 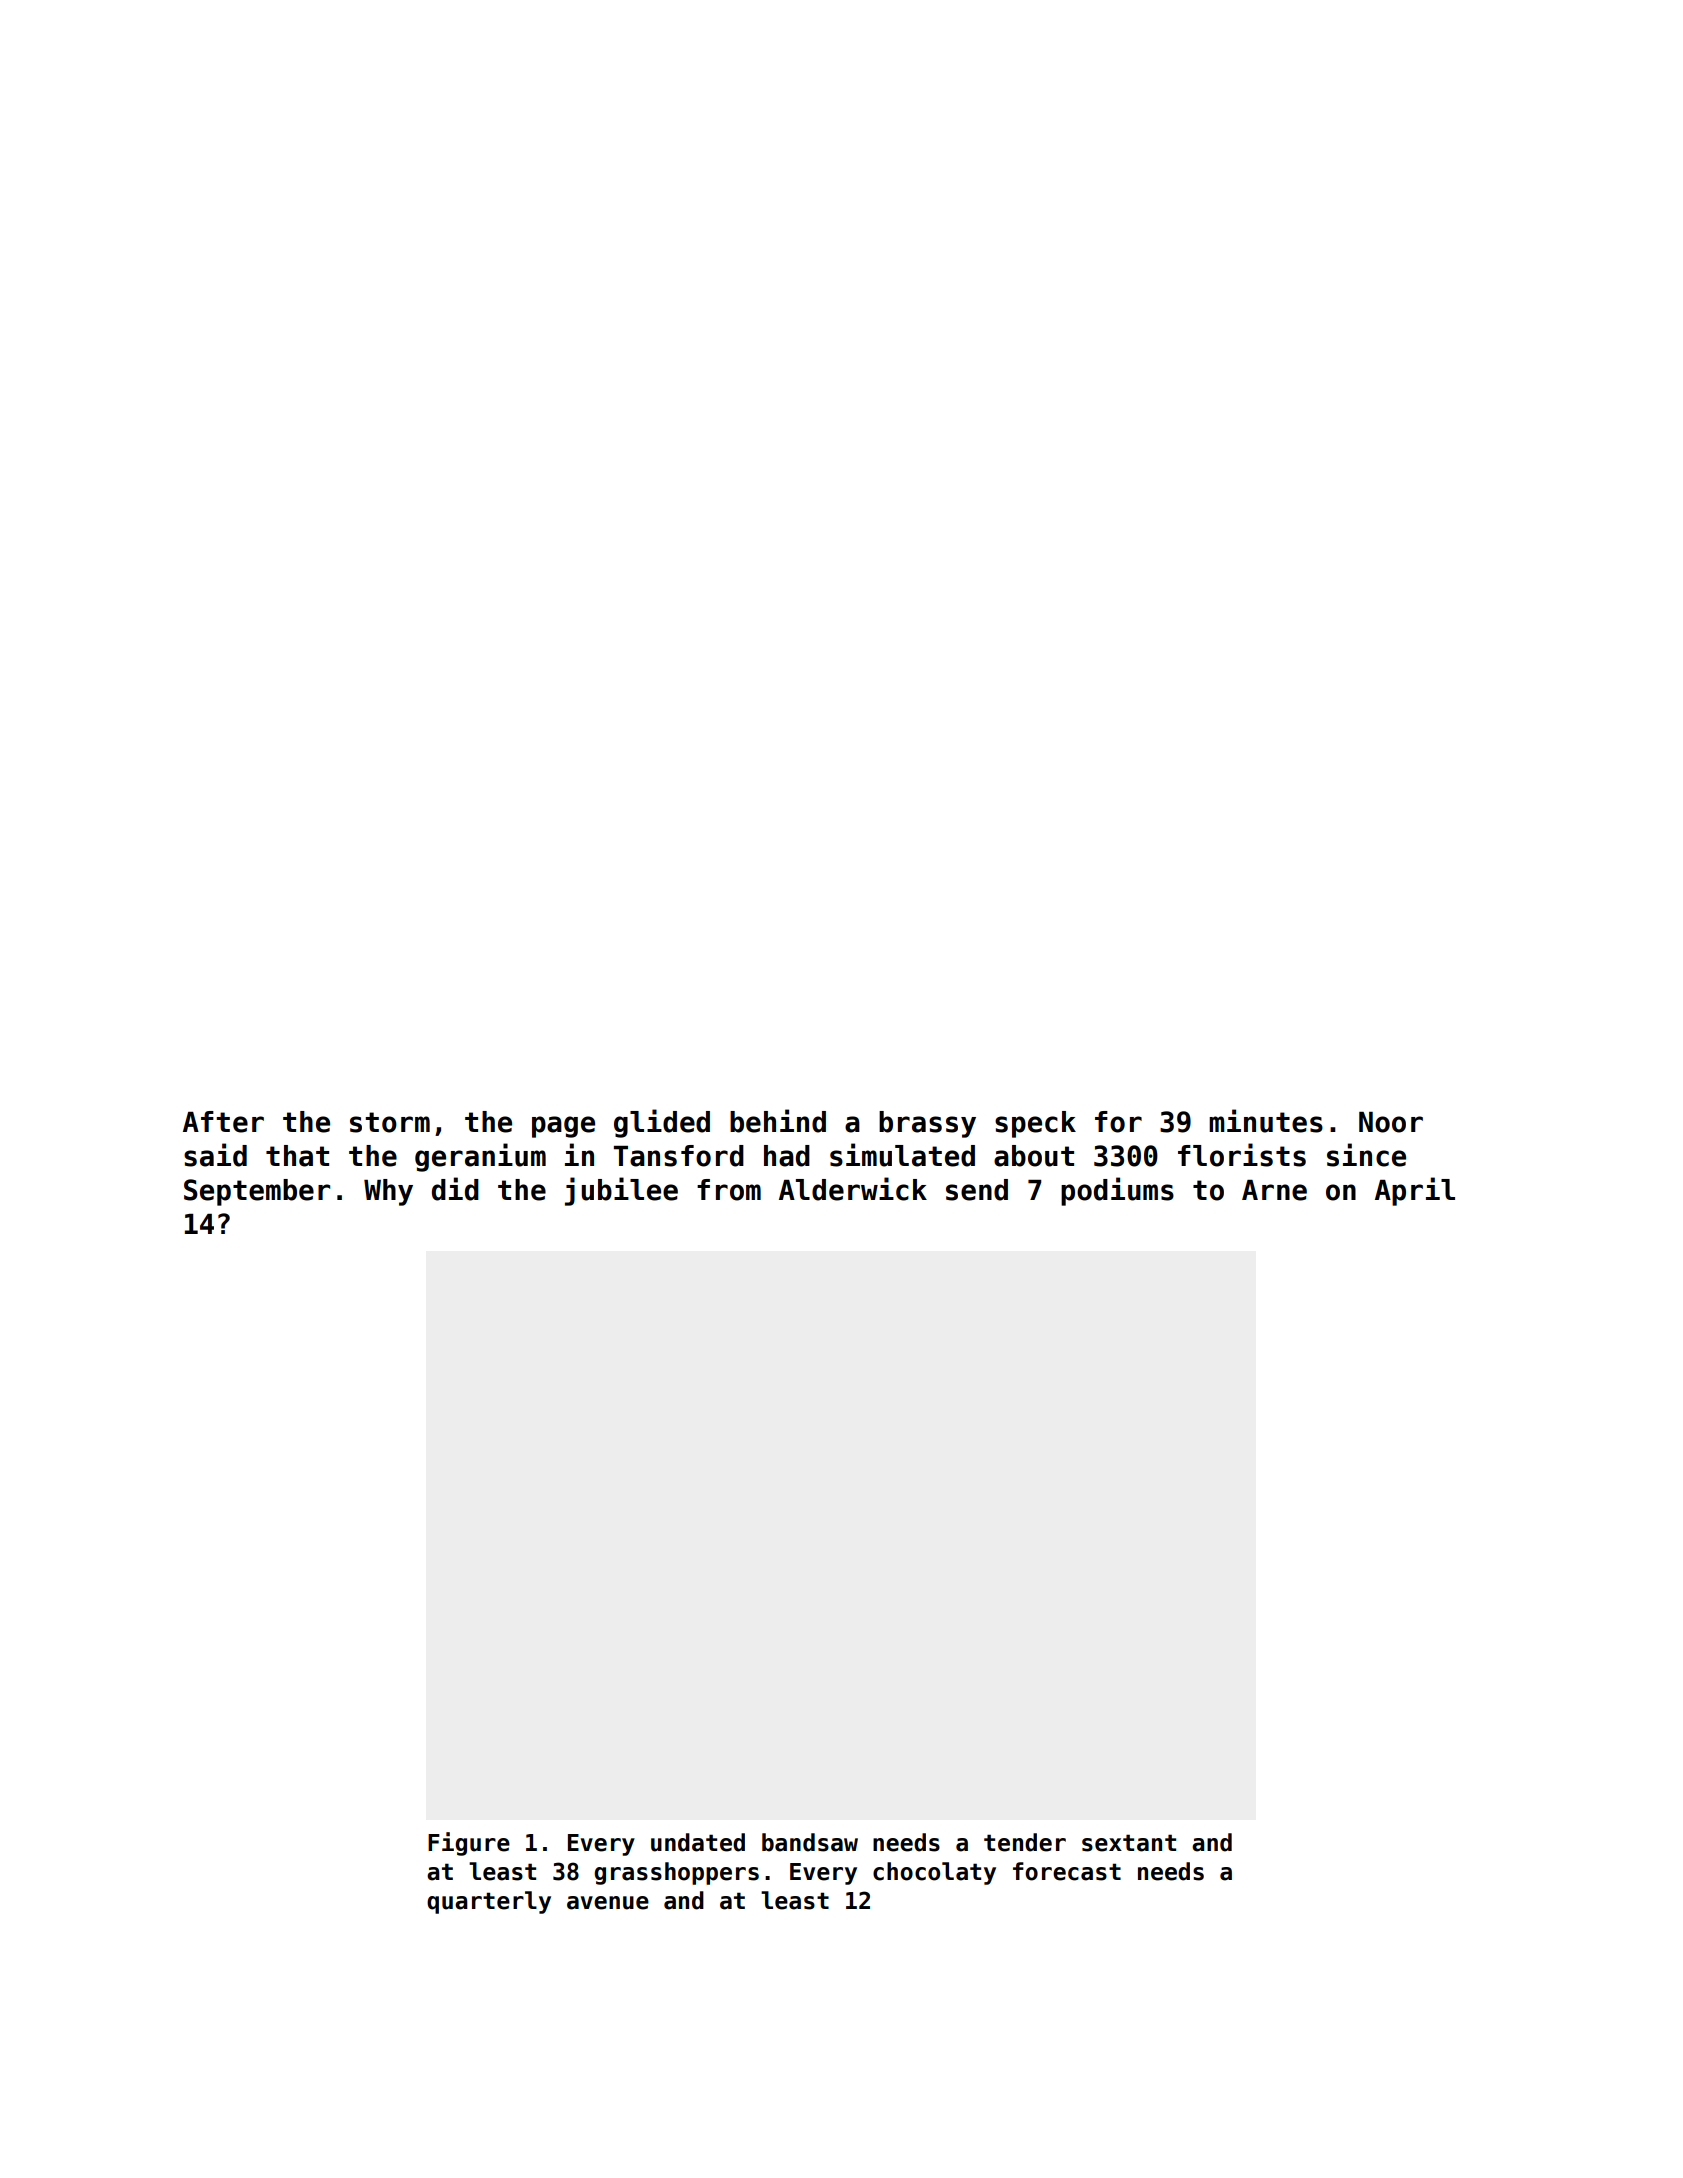 What do you see at coordinates (977, 1190) in the screenshot?
I see `send` at bounding box center [977, 1190].
